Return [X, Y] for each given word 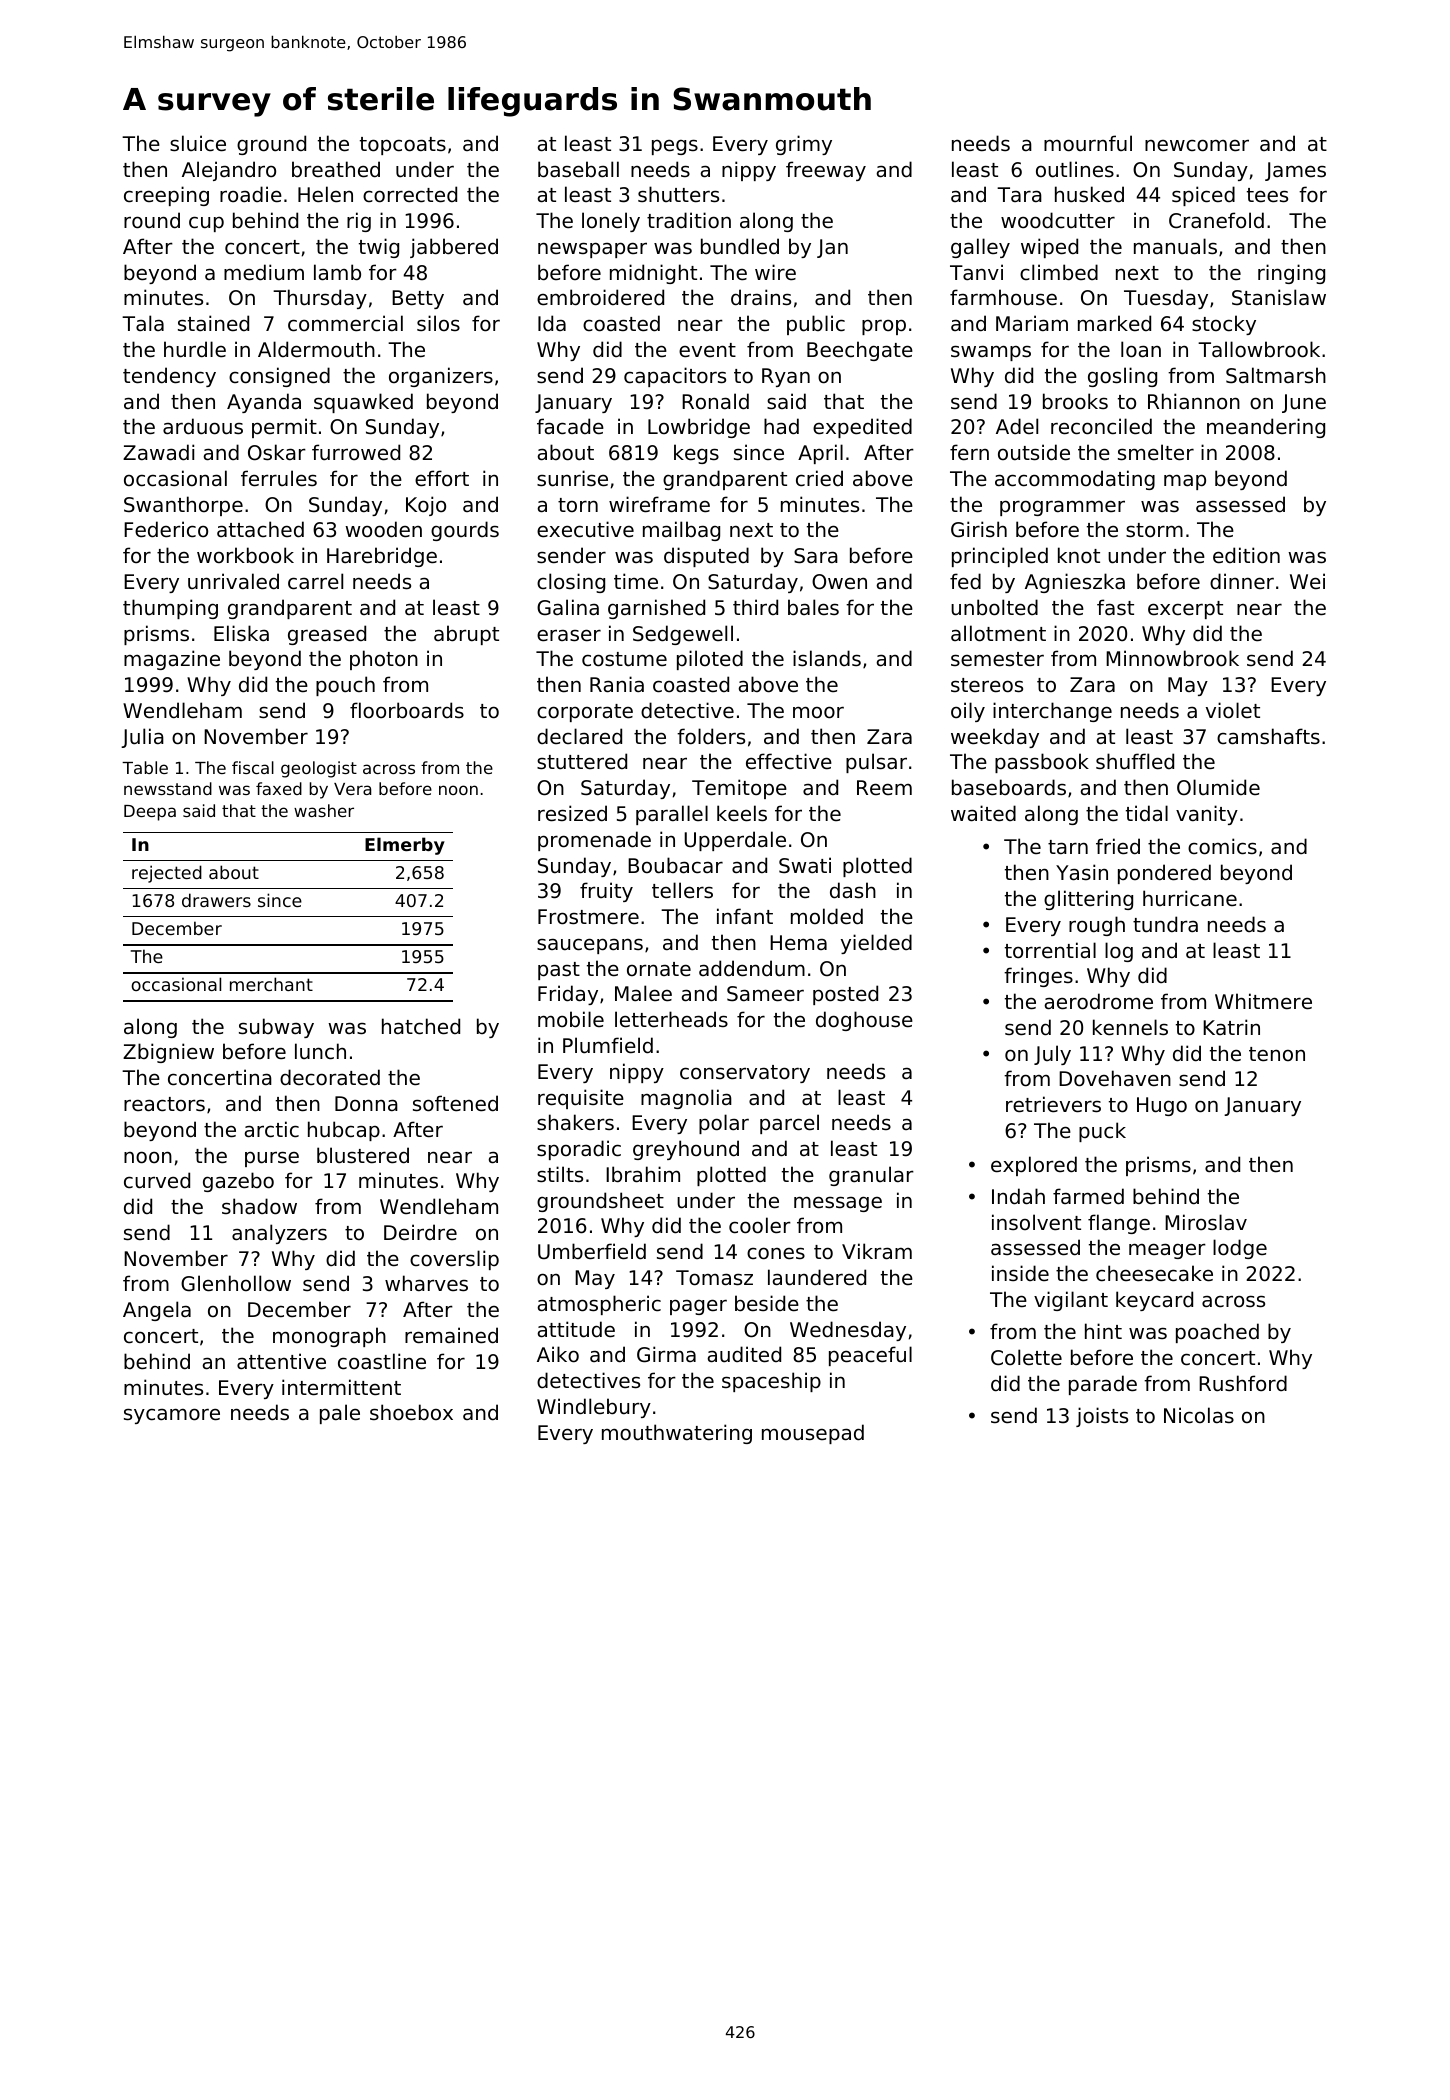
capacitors [675, 377]
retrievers [1053, 1104]
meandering [1266, 428]
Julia [142, 738]
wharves [426, 1283]
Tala [143, 323]
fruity [606, 892]
